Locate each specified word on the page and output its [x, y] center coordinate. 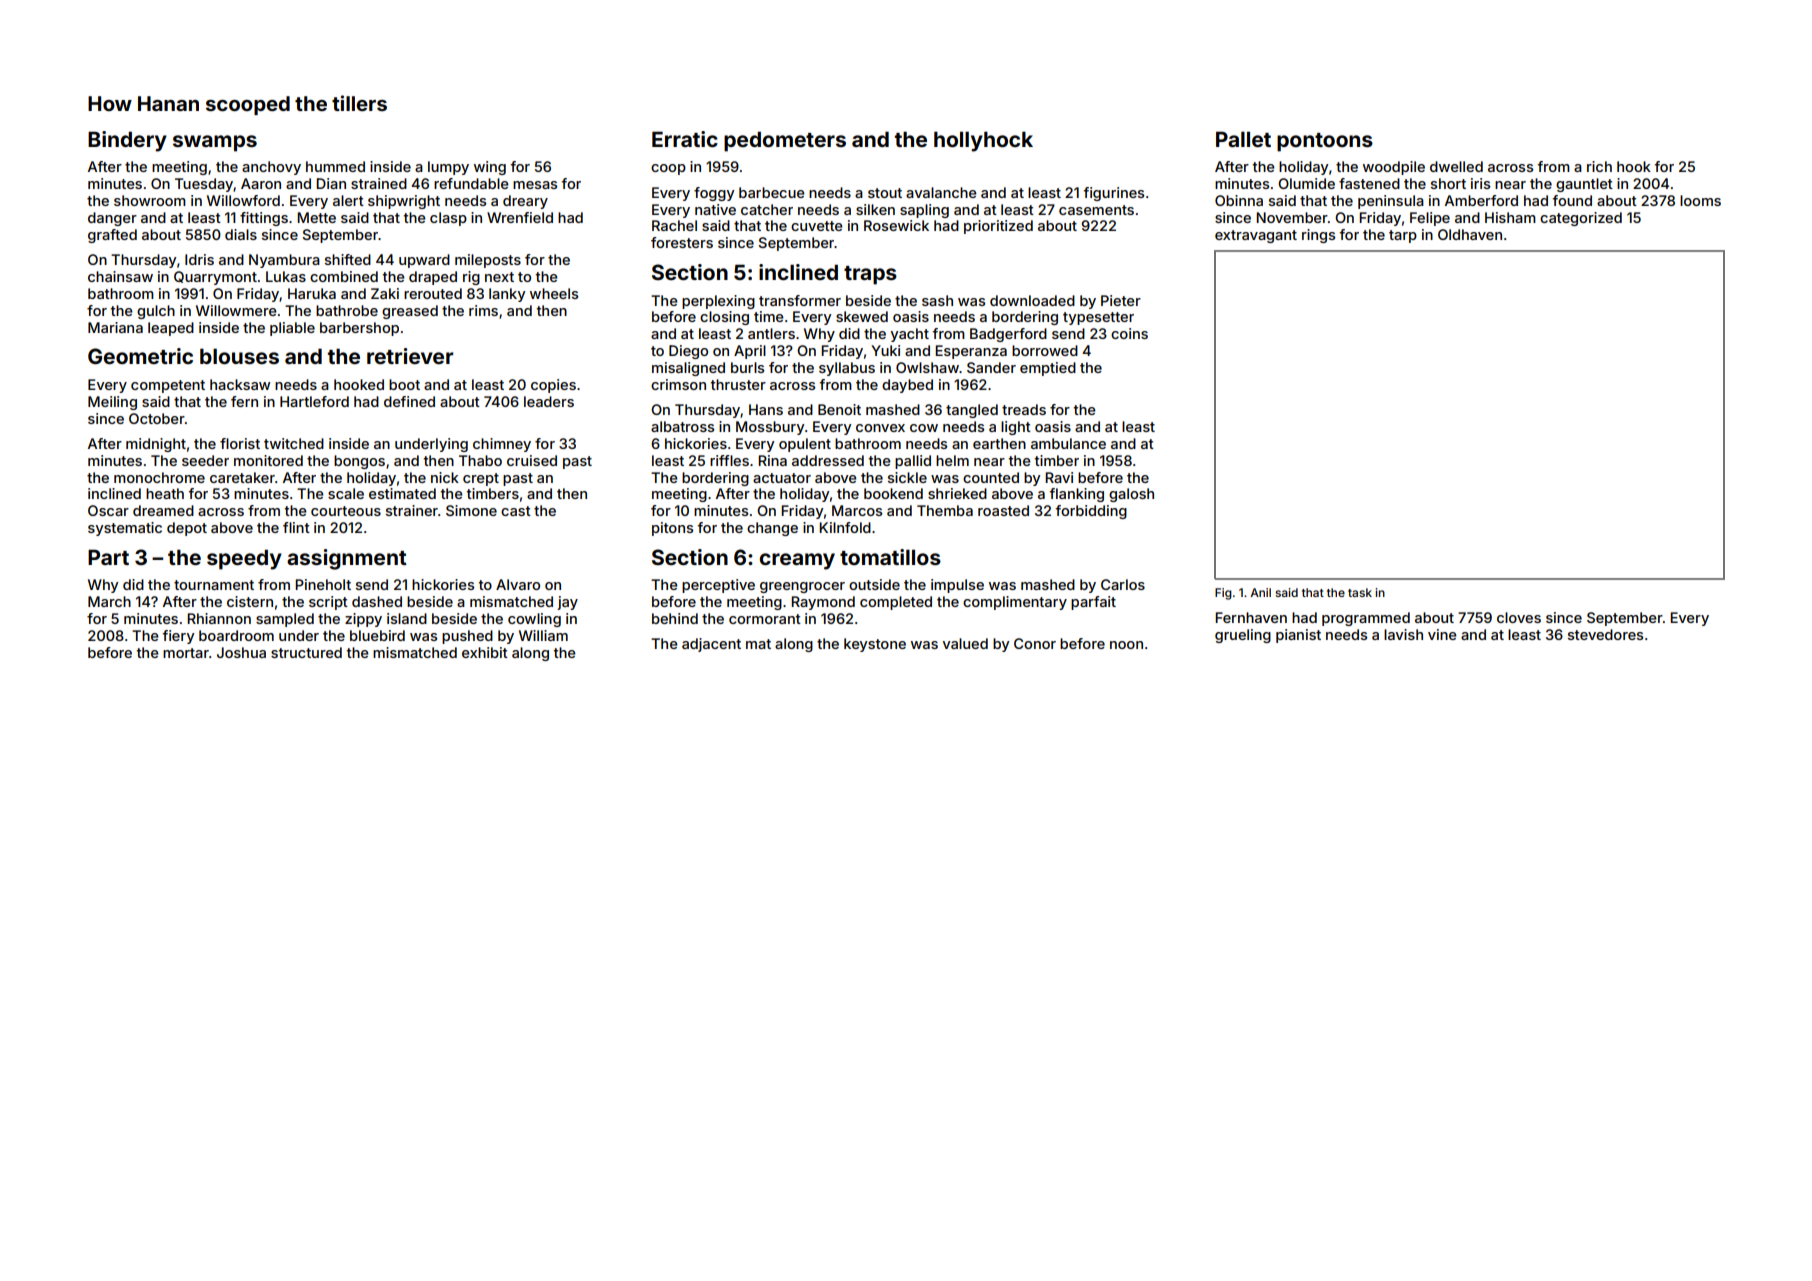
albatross [682, 426]
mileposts [488, 261]
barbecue [772, 192]
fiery [178, 637]
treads [1024, 409]
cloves [1519, 617]
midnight [156, 445]
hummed [335, 166]
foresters [682, 242]
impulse [957, 586]
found [1572, 200]
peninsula [1391, 202]
